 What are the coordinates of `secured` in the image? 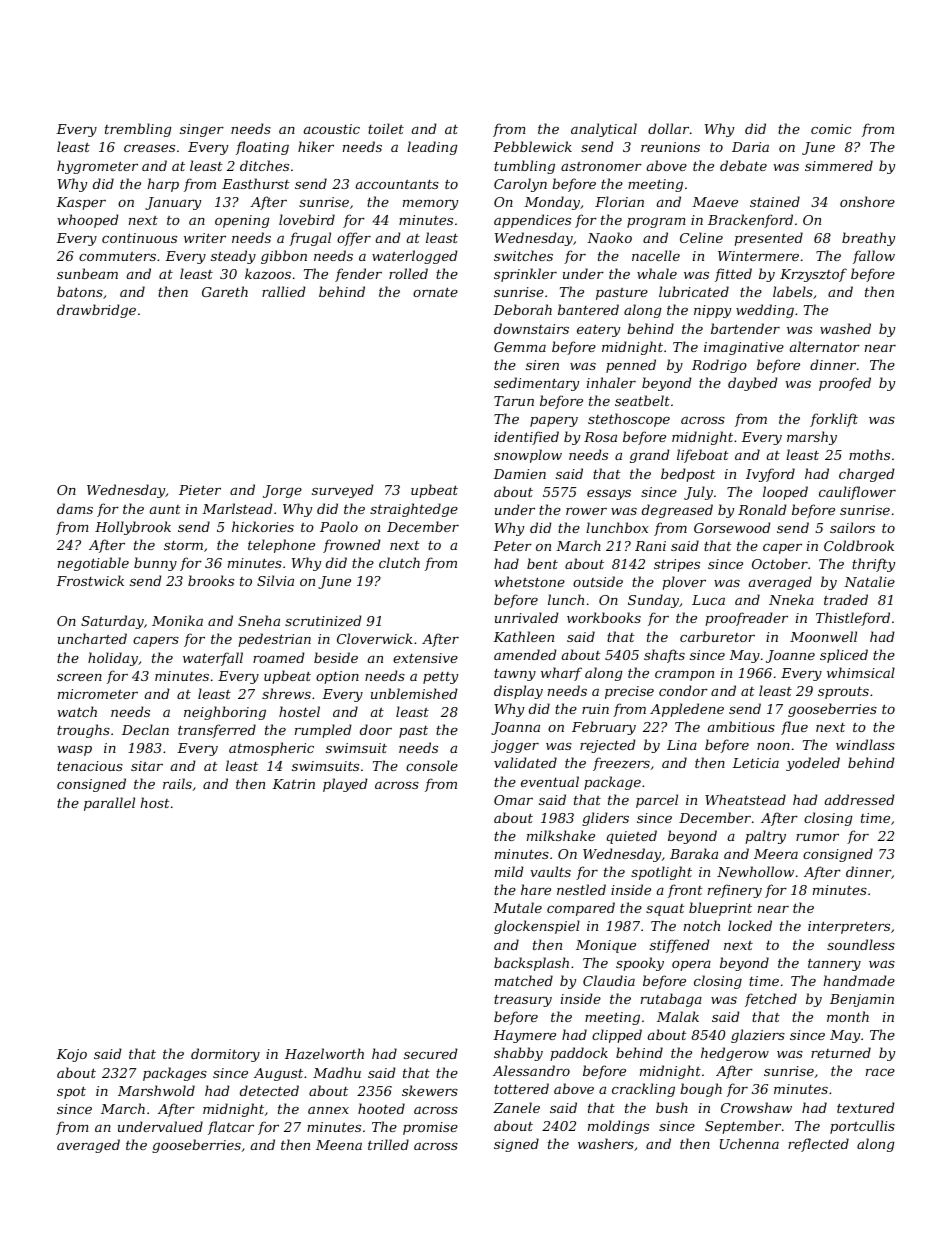 It's located at (431, 1053).
